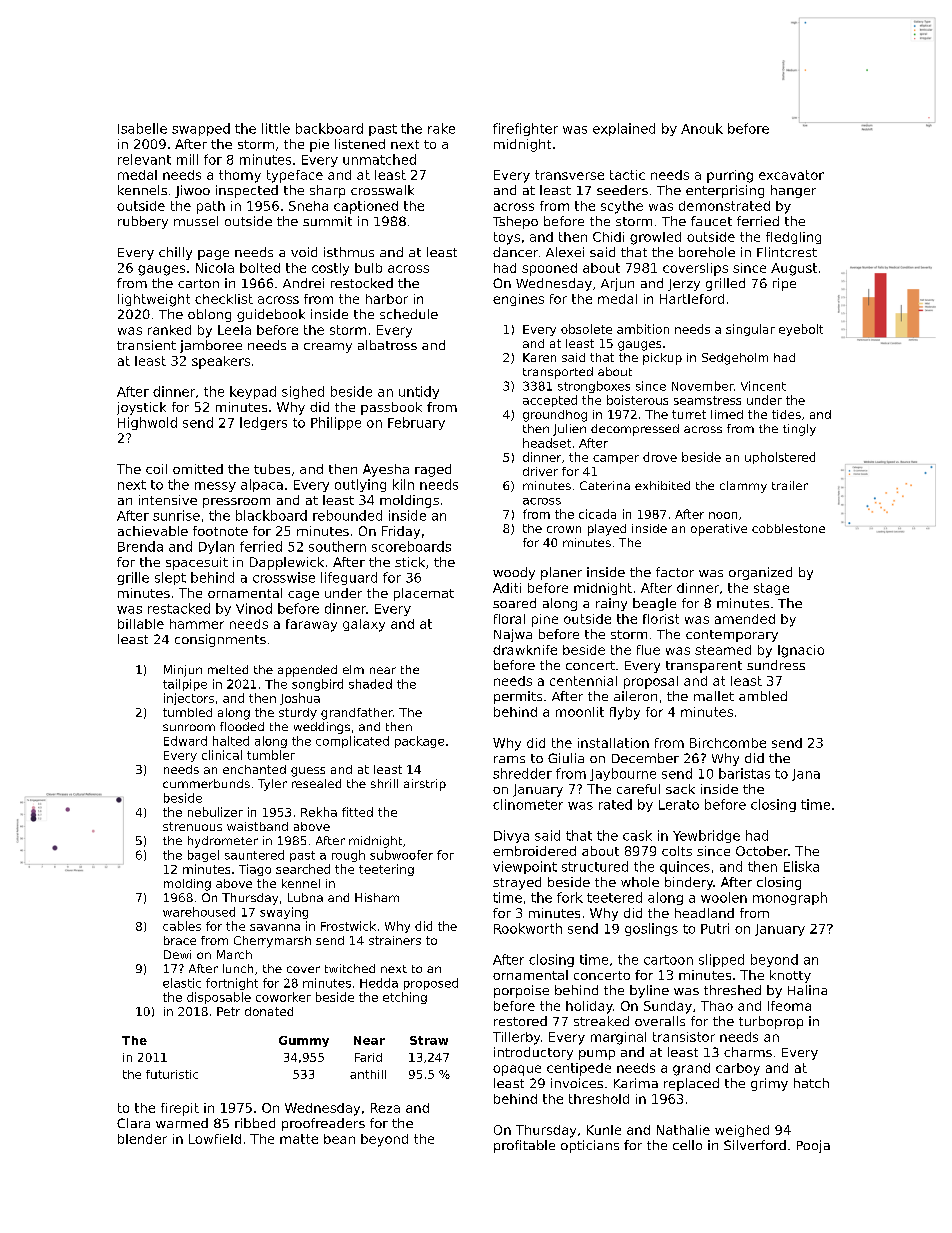 Image resolution: width=952 pixels, height=1233 pixels. I want to click on firepit, so click(180, 1109).
